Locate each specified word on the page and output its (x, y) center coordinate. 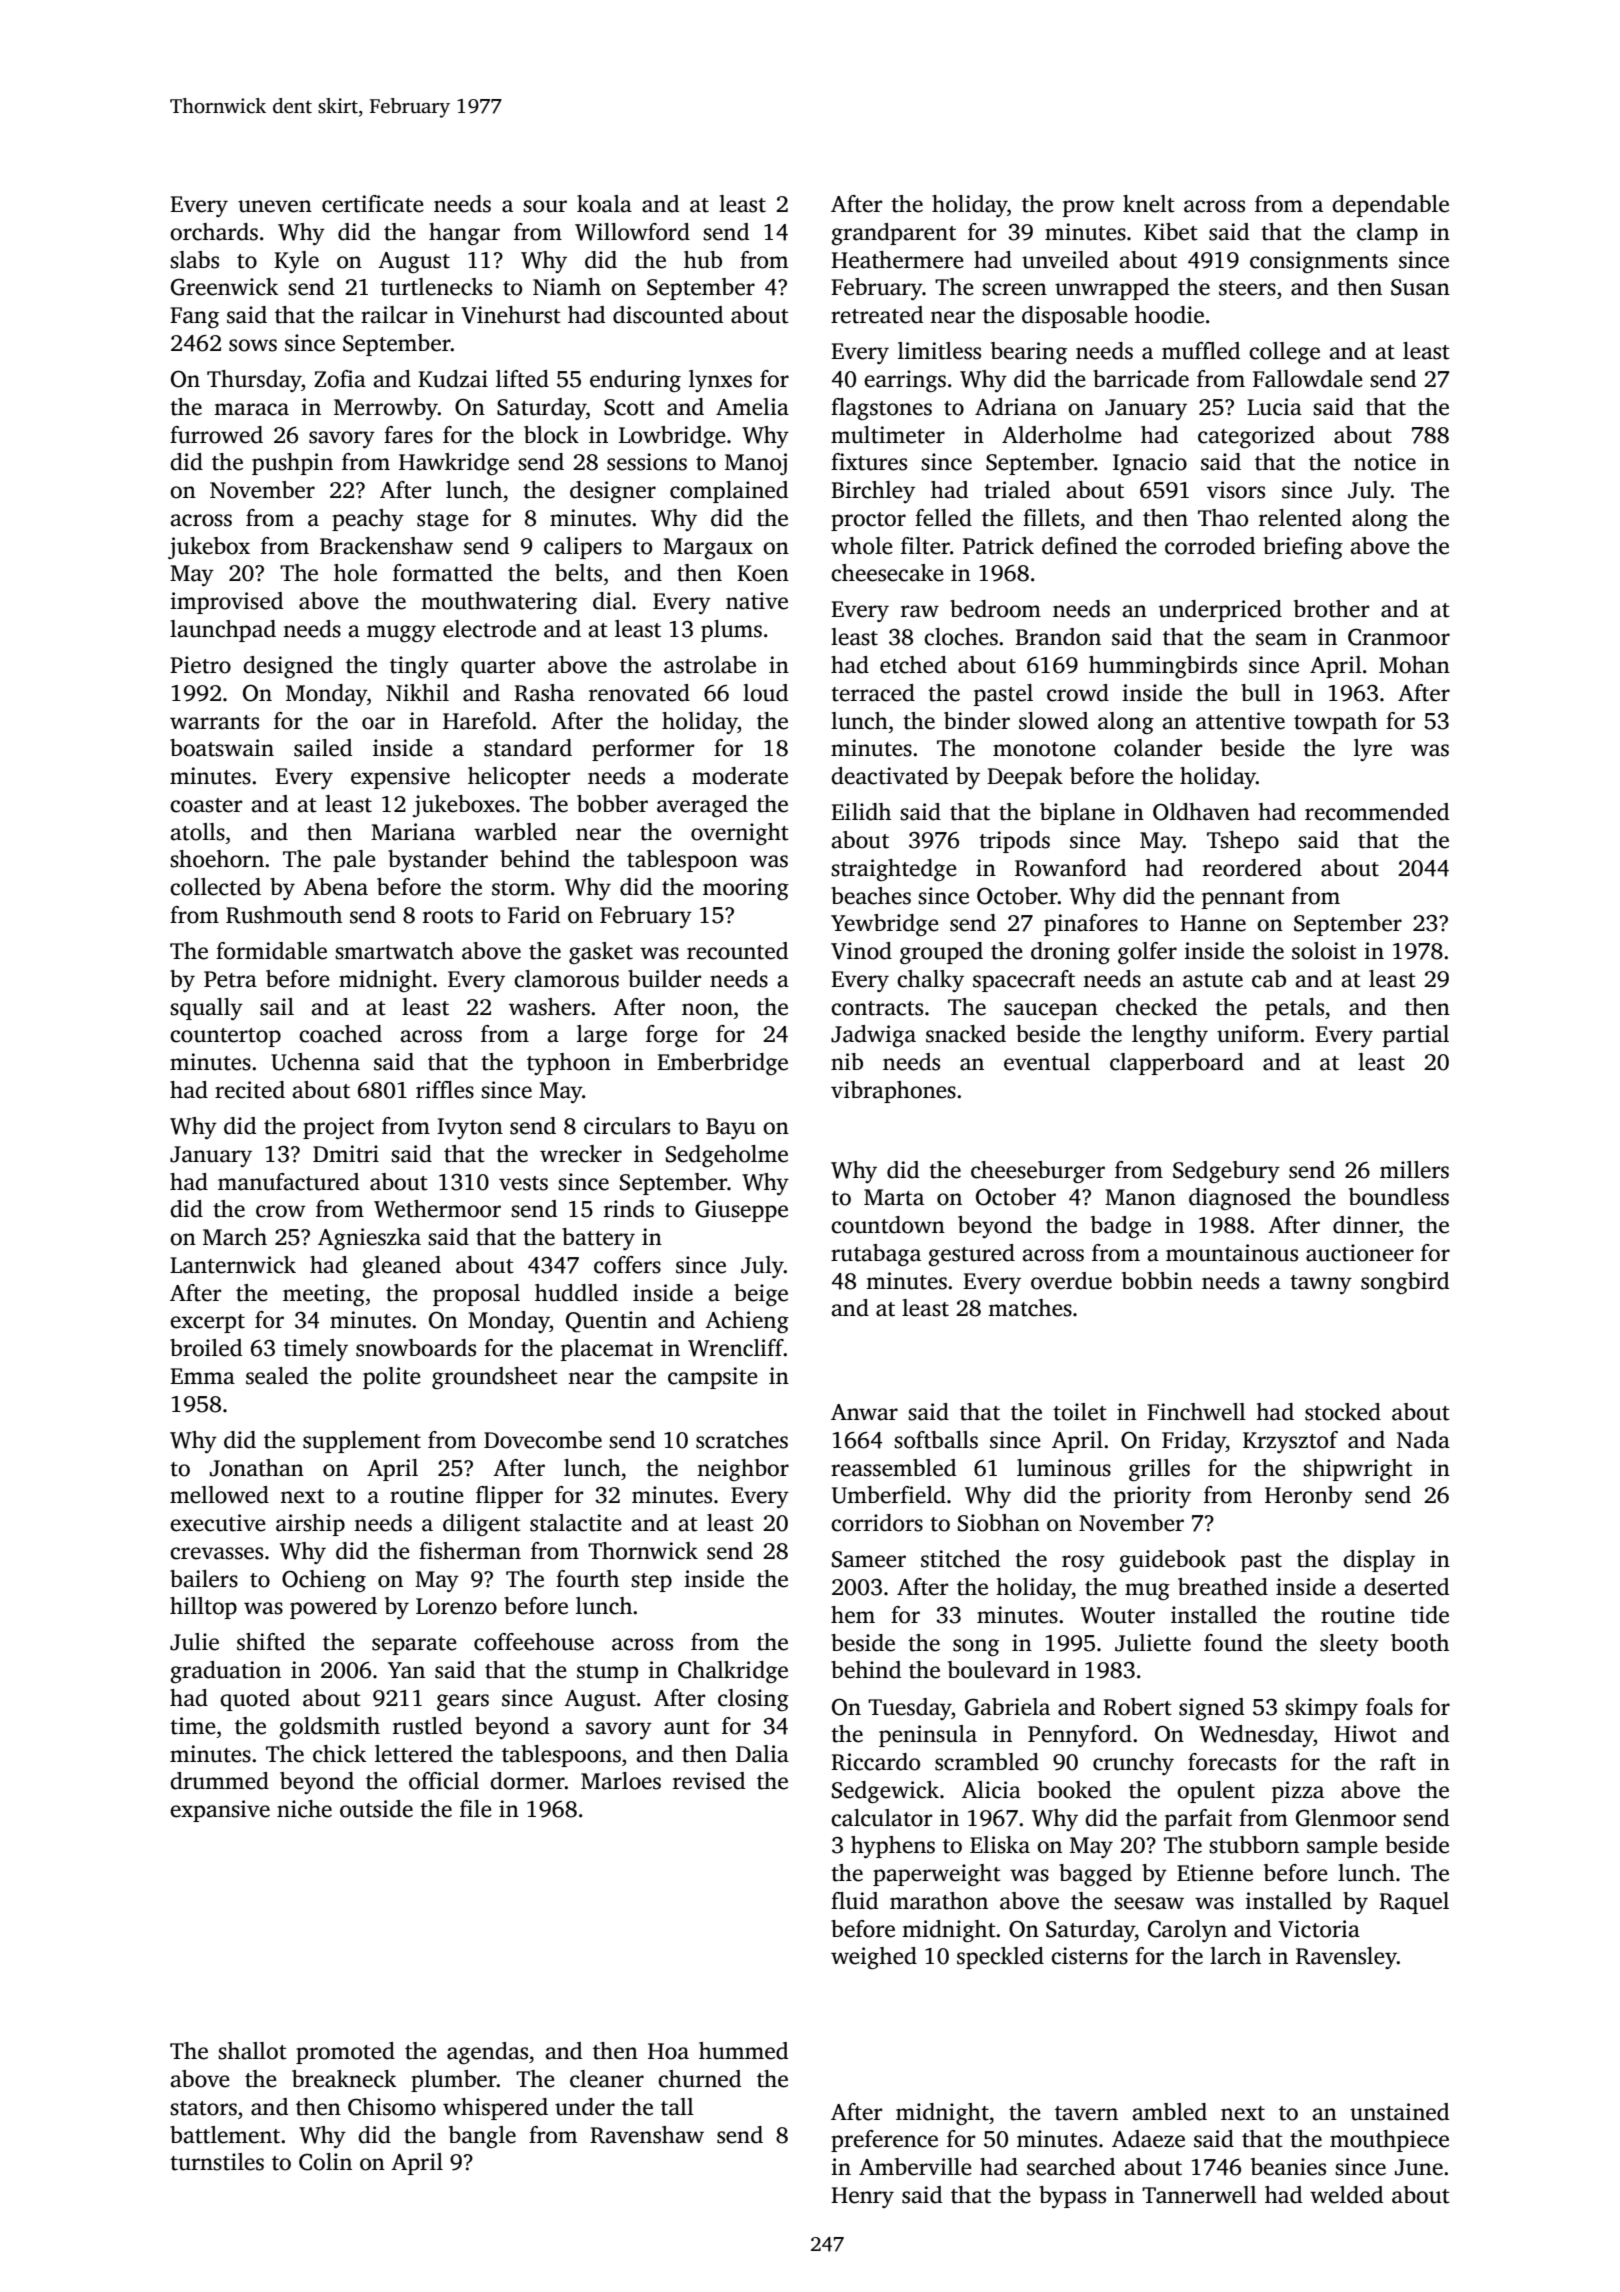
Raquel (1414, 1903)
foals (1389, 1707)
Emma (202, 1376)
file (476, 1809)
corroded (1210, 546)
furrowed (216, 435)
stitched (960, 1559)
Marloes (621, 1781)
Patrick (998, 546)
